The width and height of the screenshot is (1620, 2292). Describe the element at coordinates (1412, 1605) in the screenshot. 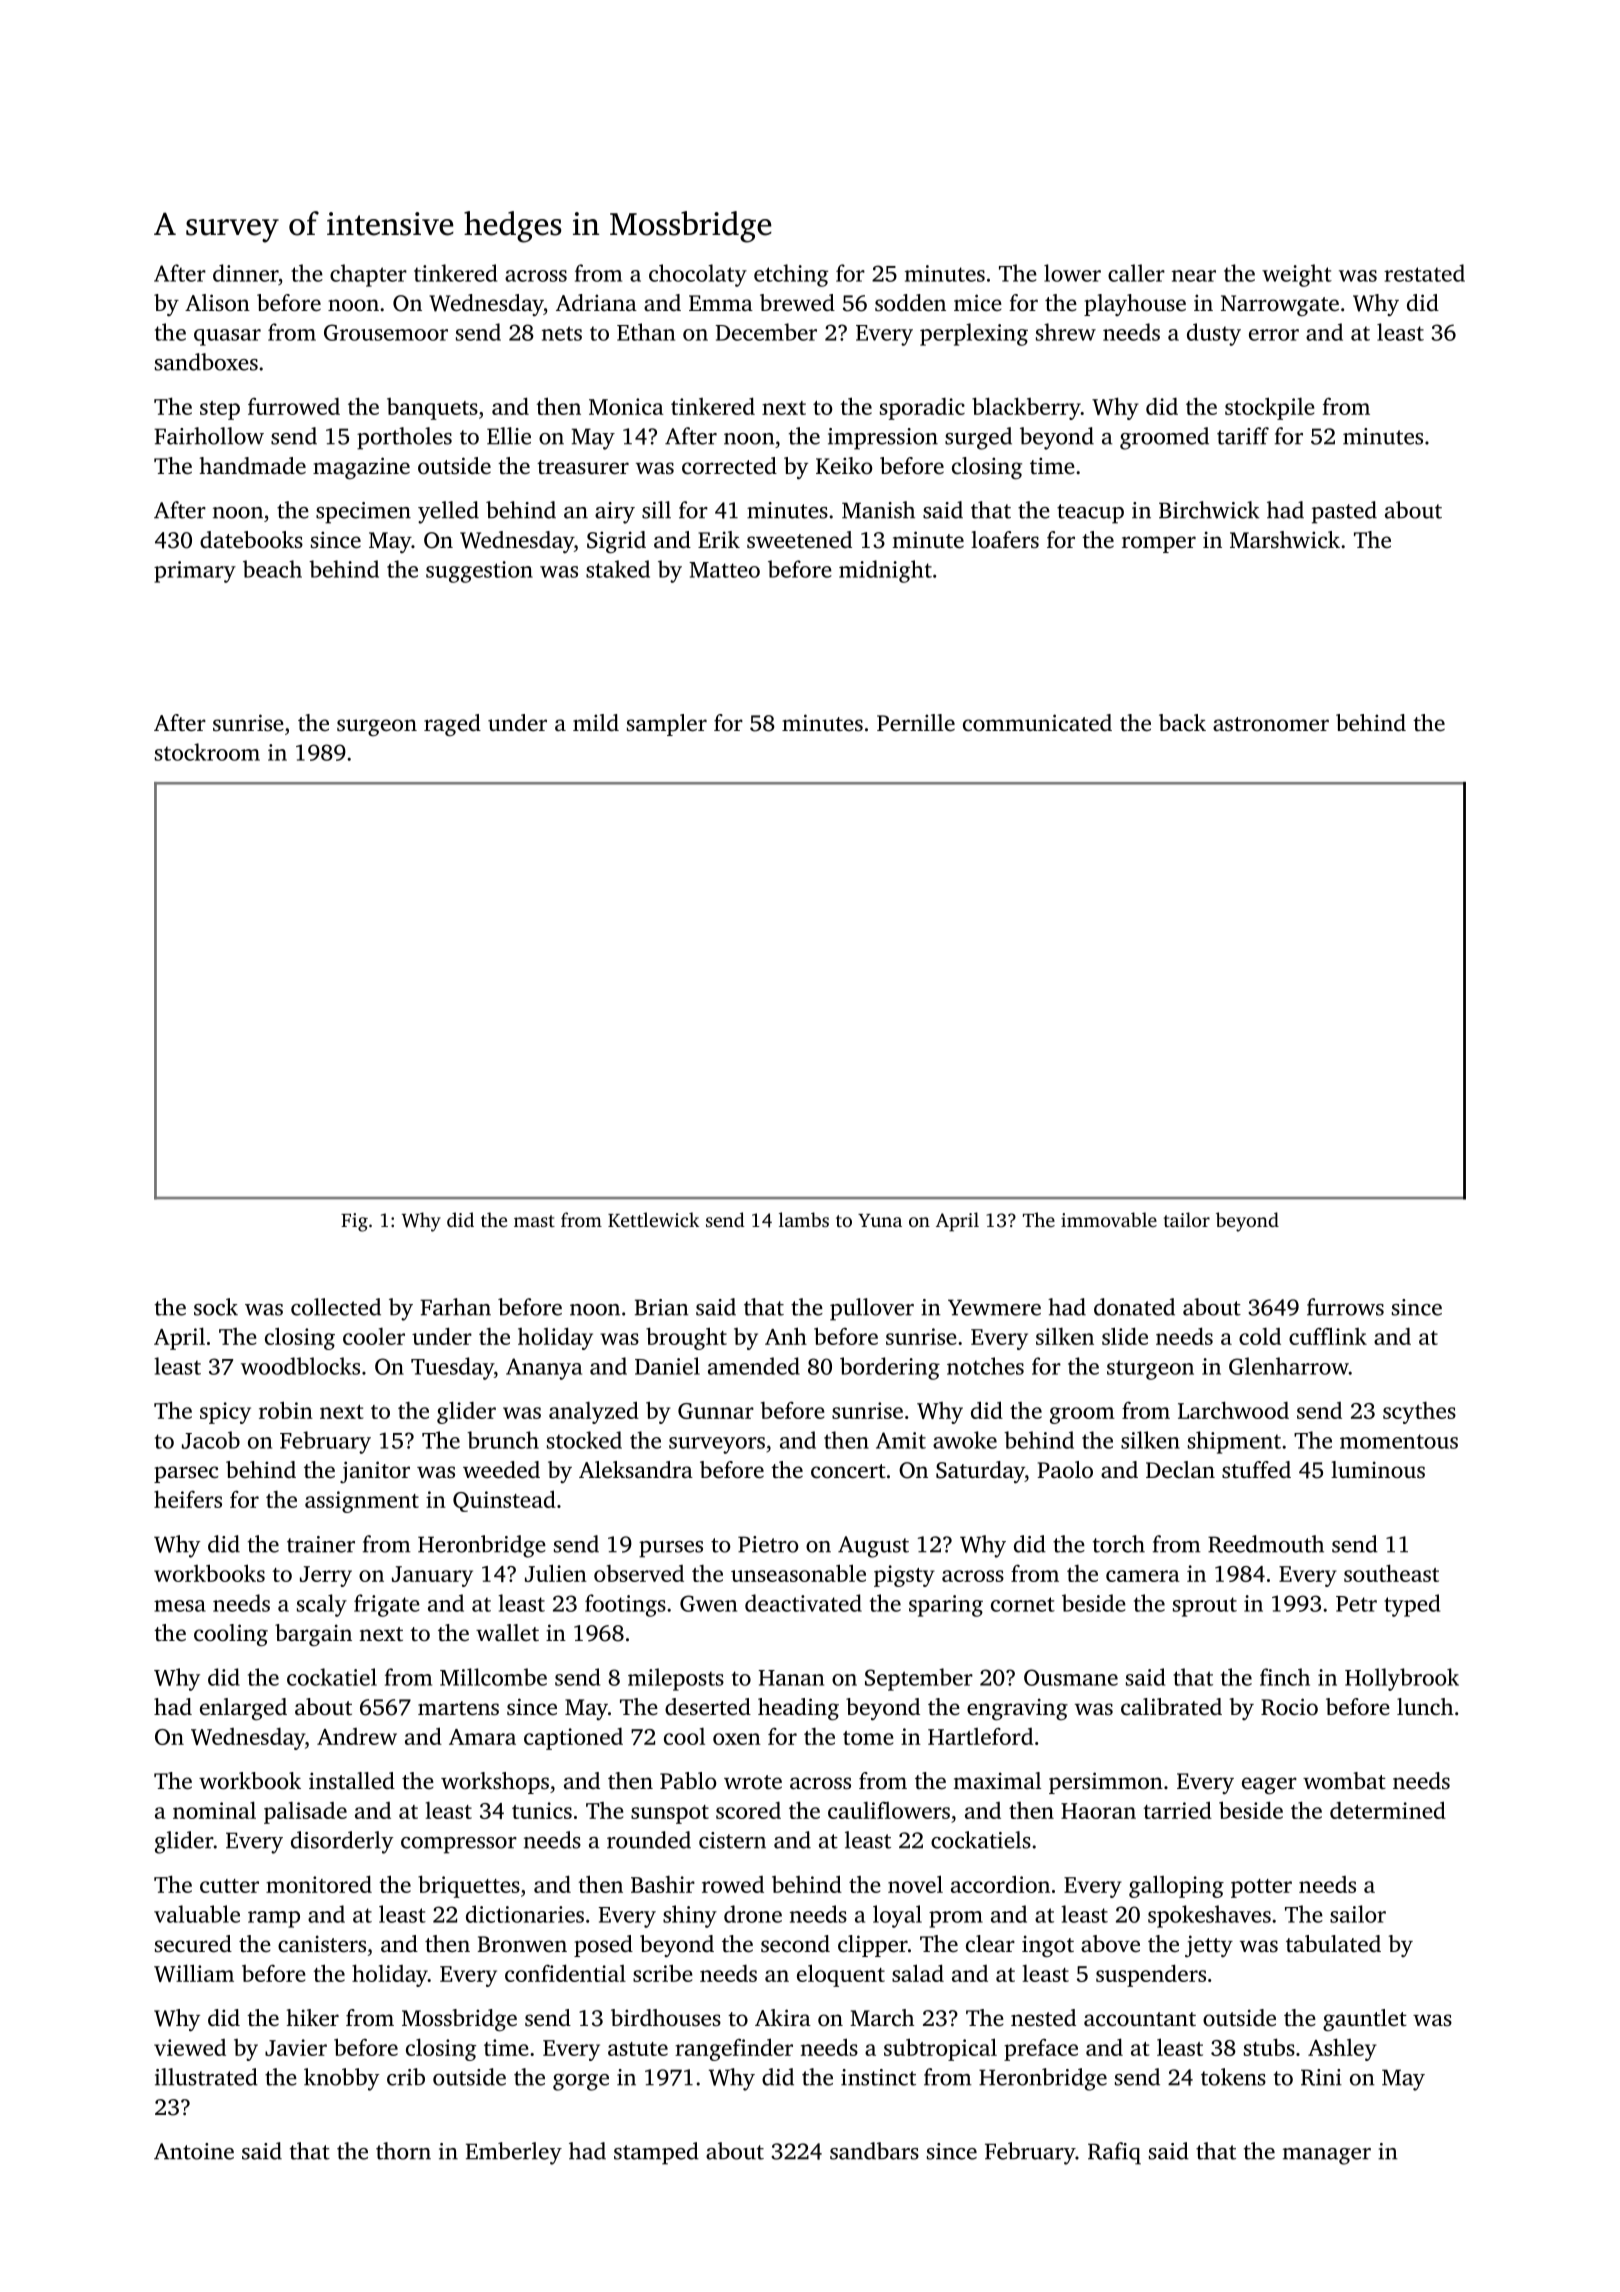

I see `typed` at that location.
